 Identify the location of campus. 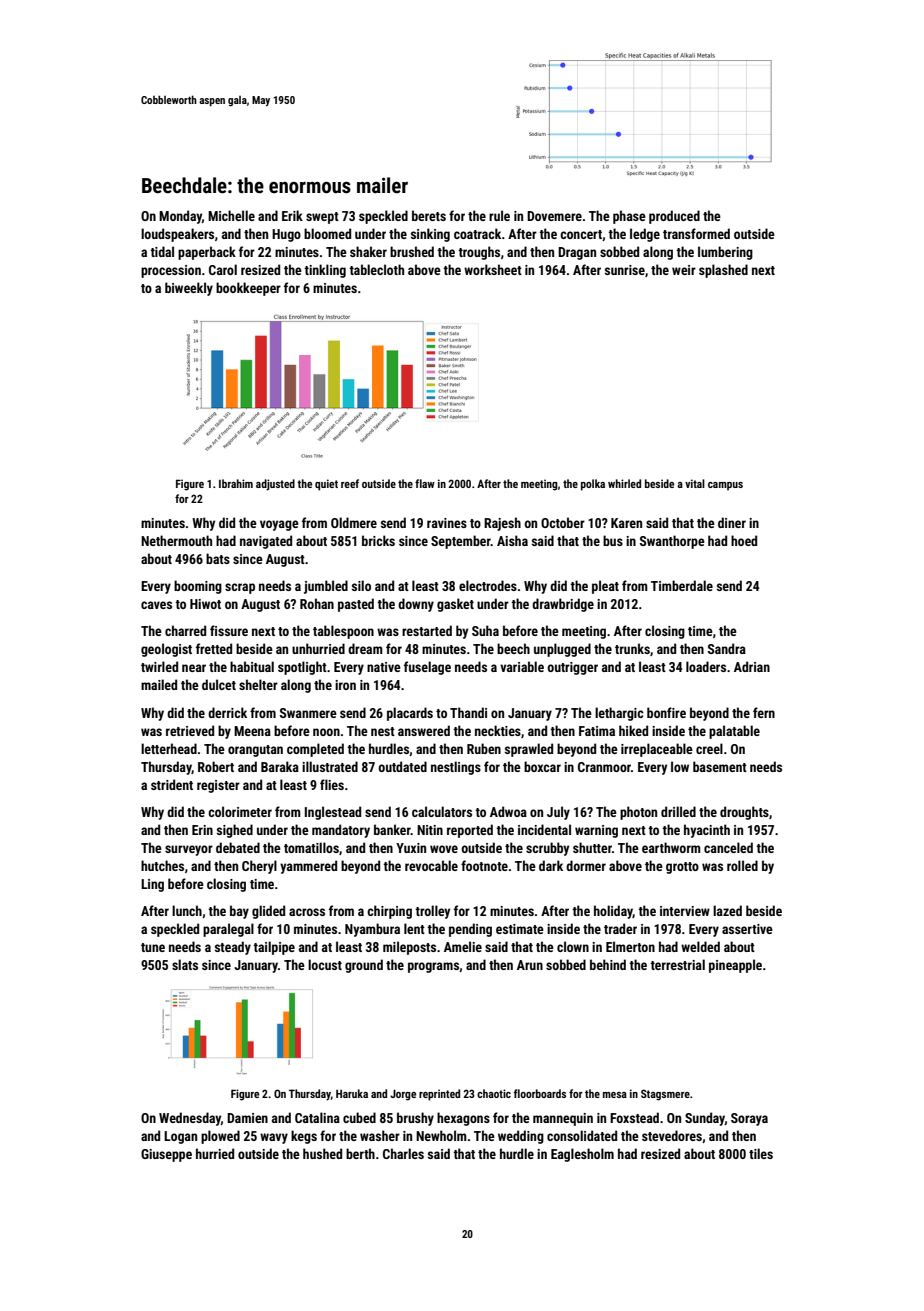
(725, 486).
